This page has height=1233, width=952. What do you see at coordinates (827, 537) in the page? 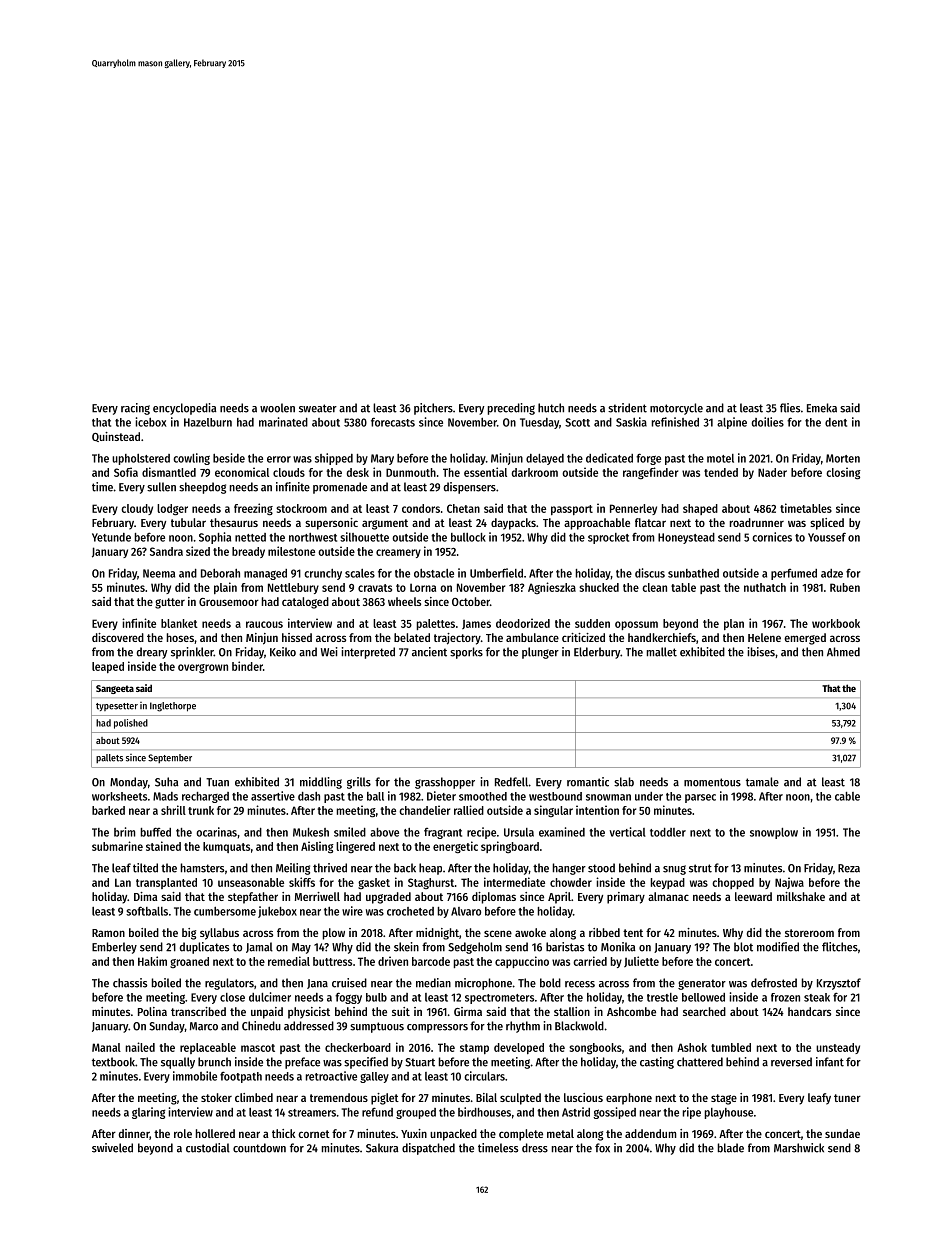
I see `Youssef` at bounding box center [827, 537].
